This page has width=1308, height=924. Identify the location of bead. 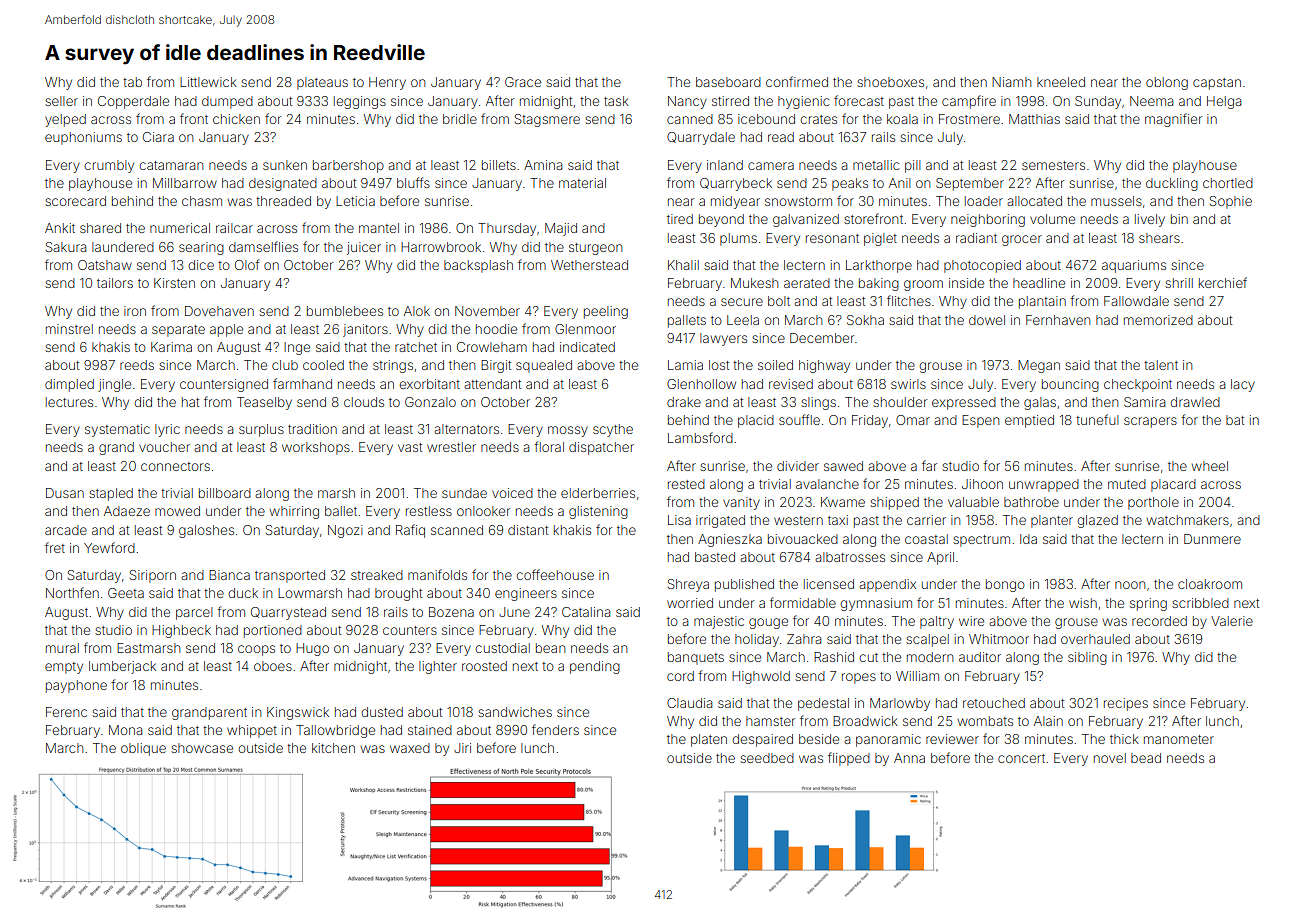
(1146, 758).
